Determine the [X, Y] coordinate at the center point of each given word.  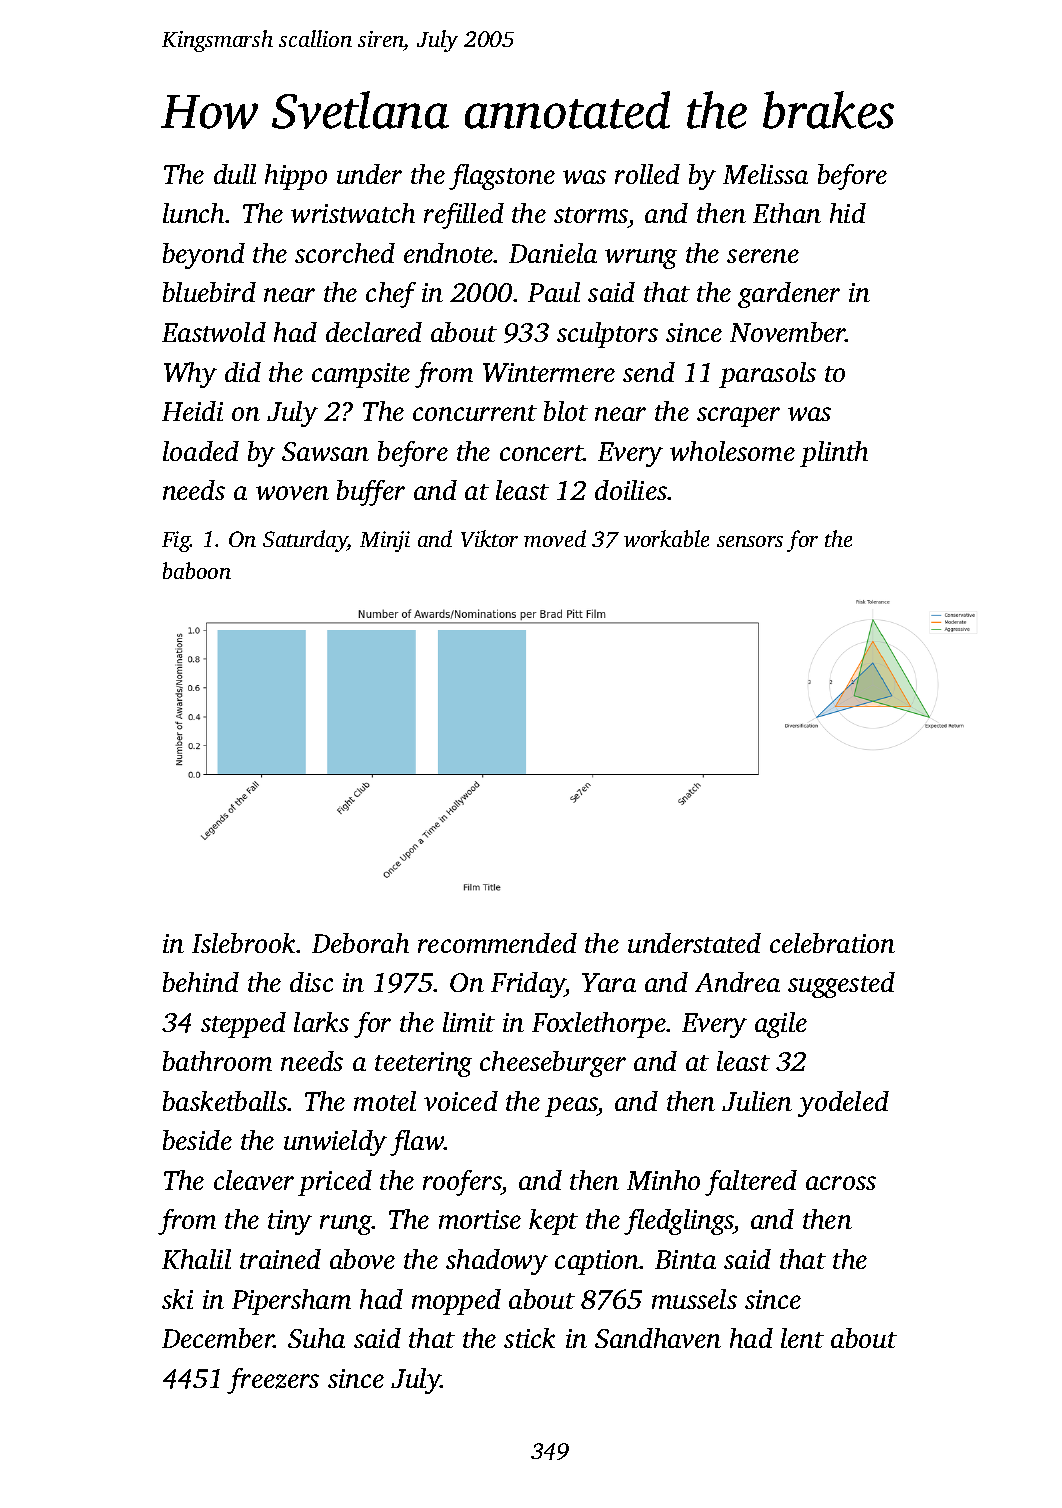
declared [374, 332]
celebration [832, 943]
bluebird [209, 292]
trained [280, 1259]
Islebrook [244, 943]
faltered [751, 1183]
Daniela [553, 253]
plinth [834, 454]
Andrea [737, 982]
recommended [497, 943]
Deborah [360, 943]
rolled [647, 174]
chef [391, 295]
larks [321, 1022]
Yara [609, 982]
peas [571, 1107]
